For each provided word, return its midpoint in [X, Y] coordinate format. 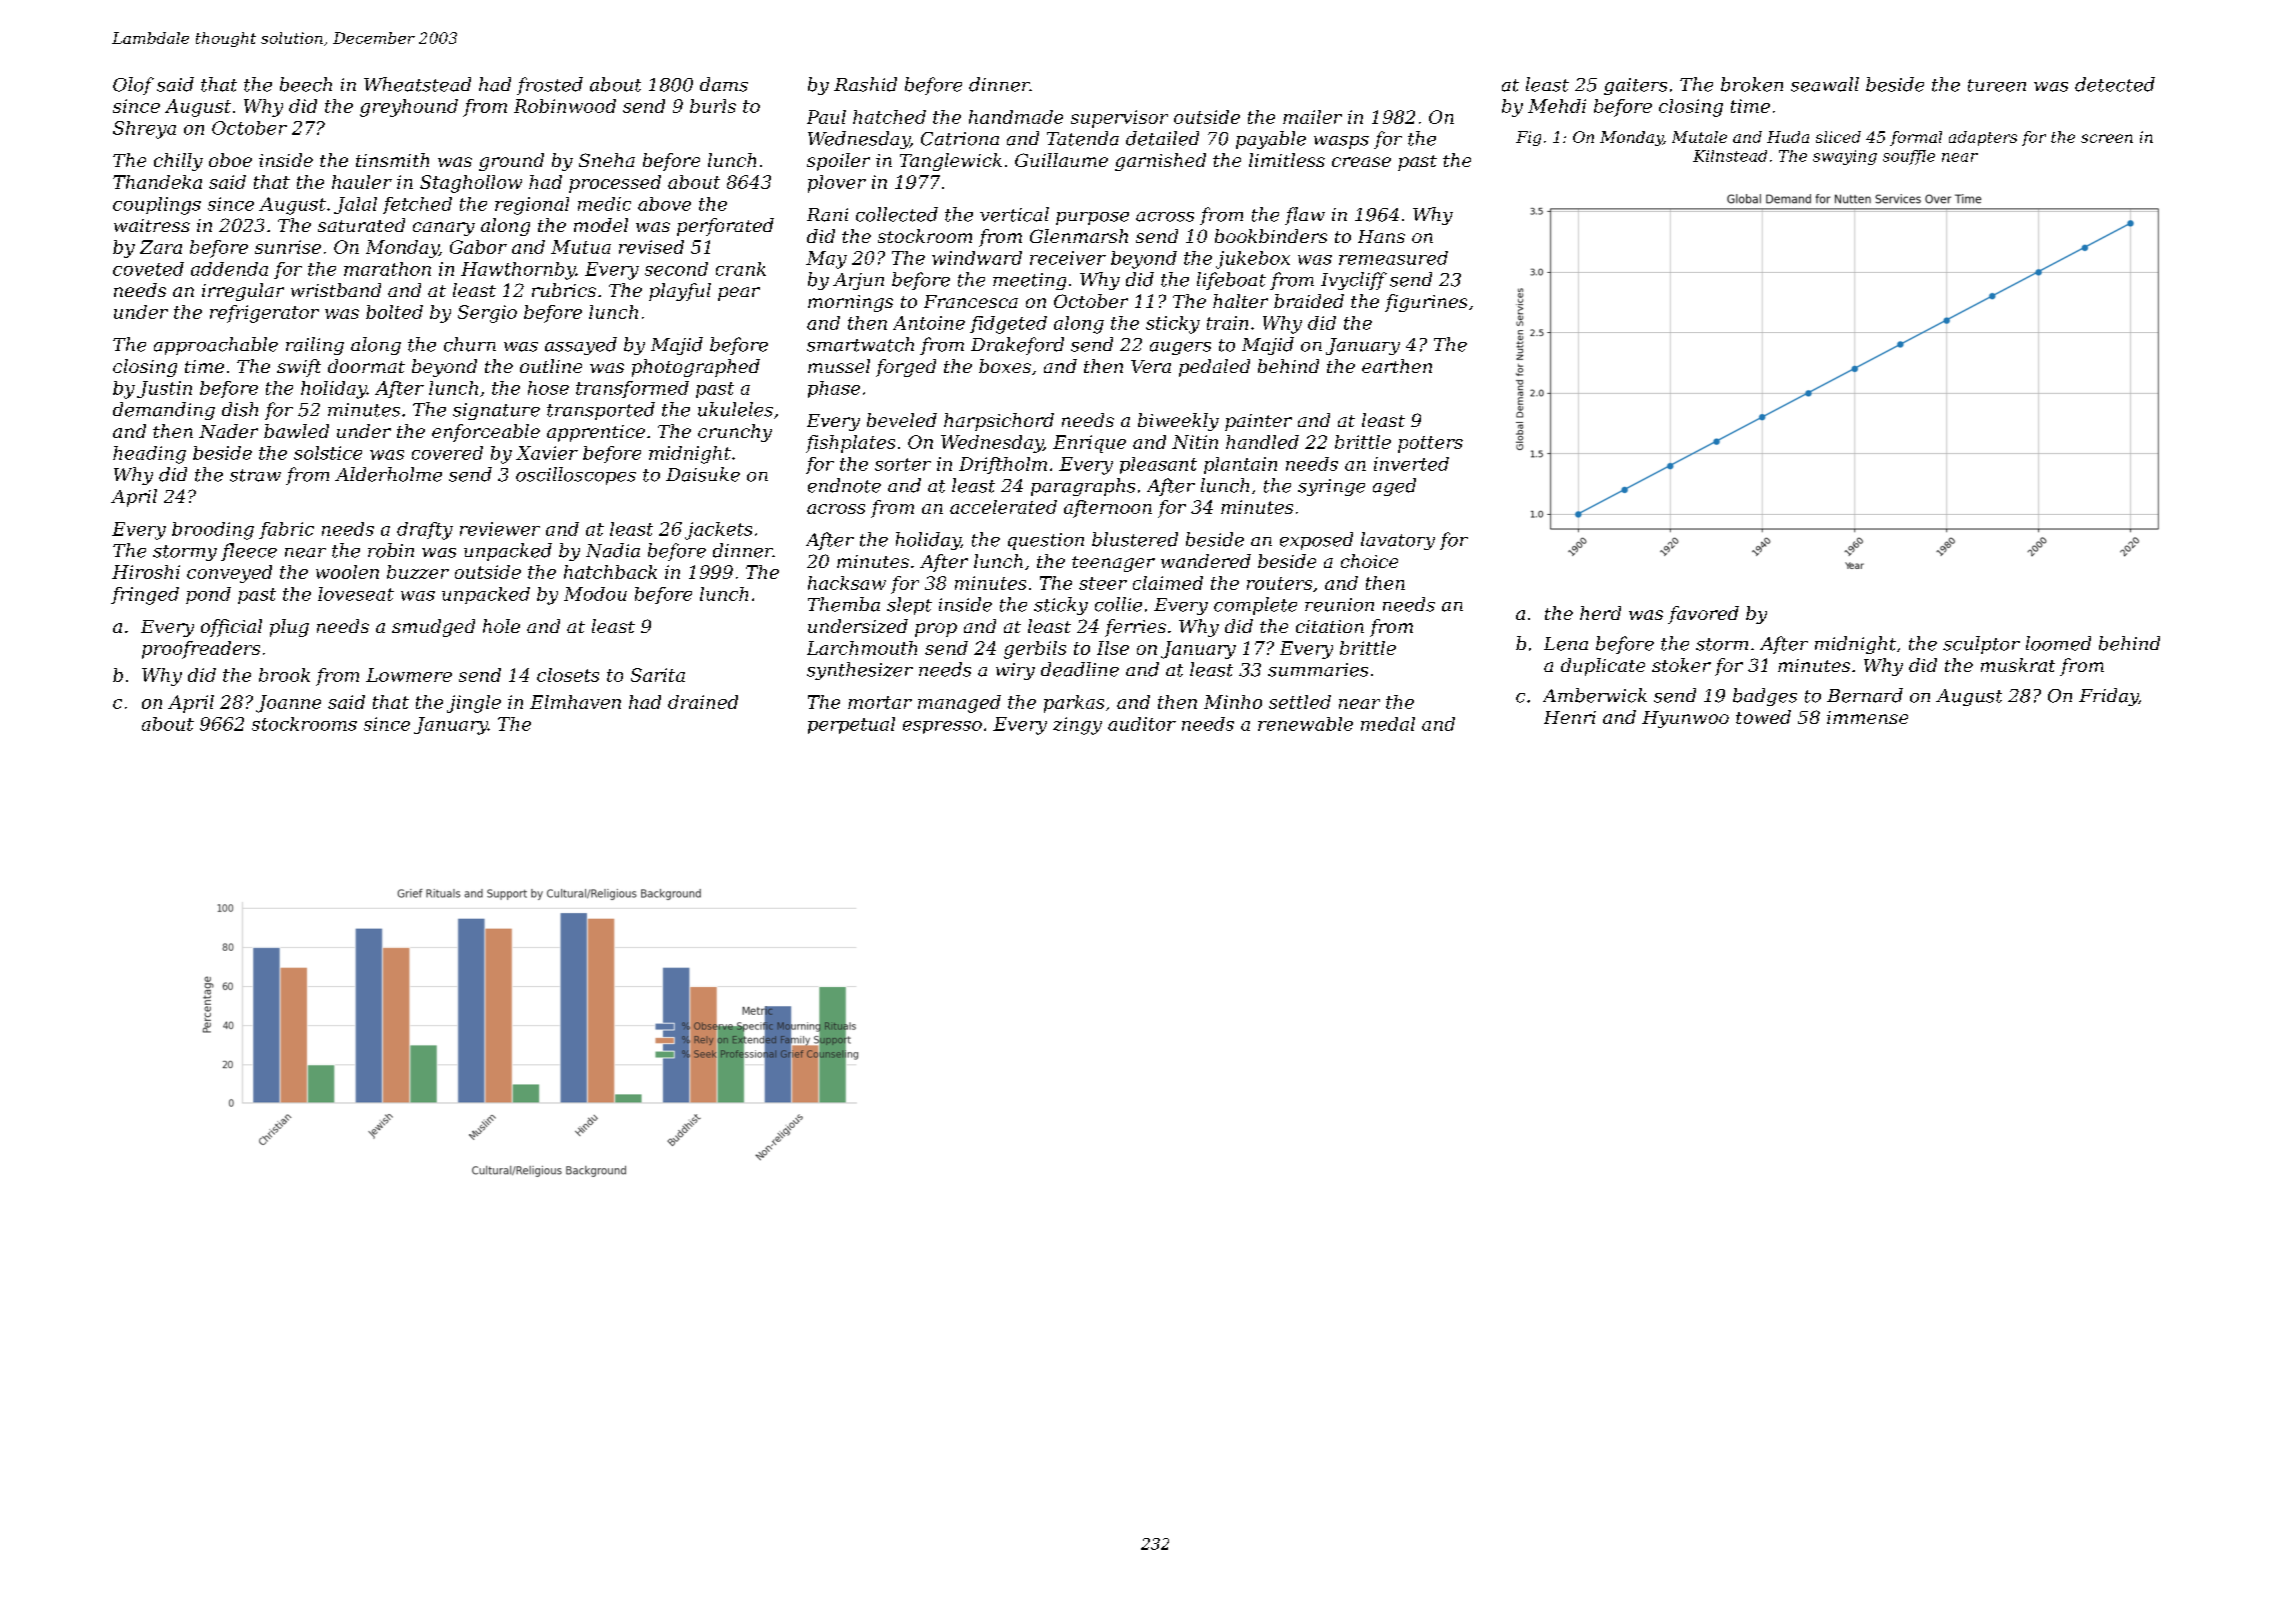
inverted [1411, 464]
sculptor [1981, 645]
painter [1258, 422]
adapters [1983, 138]
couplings [157, 206]
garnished [1160, 162]
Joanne [288, 704]
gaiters [1635, 86]
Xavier [547, 453]
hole [501, 626]
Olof [133, 86]
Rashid [865, 84]
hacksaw [847, 583]
